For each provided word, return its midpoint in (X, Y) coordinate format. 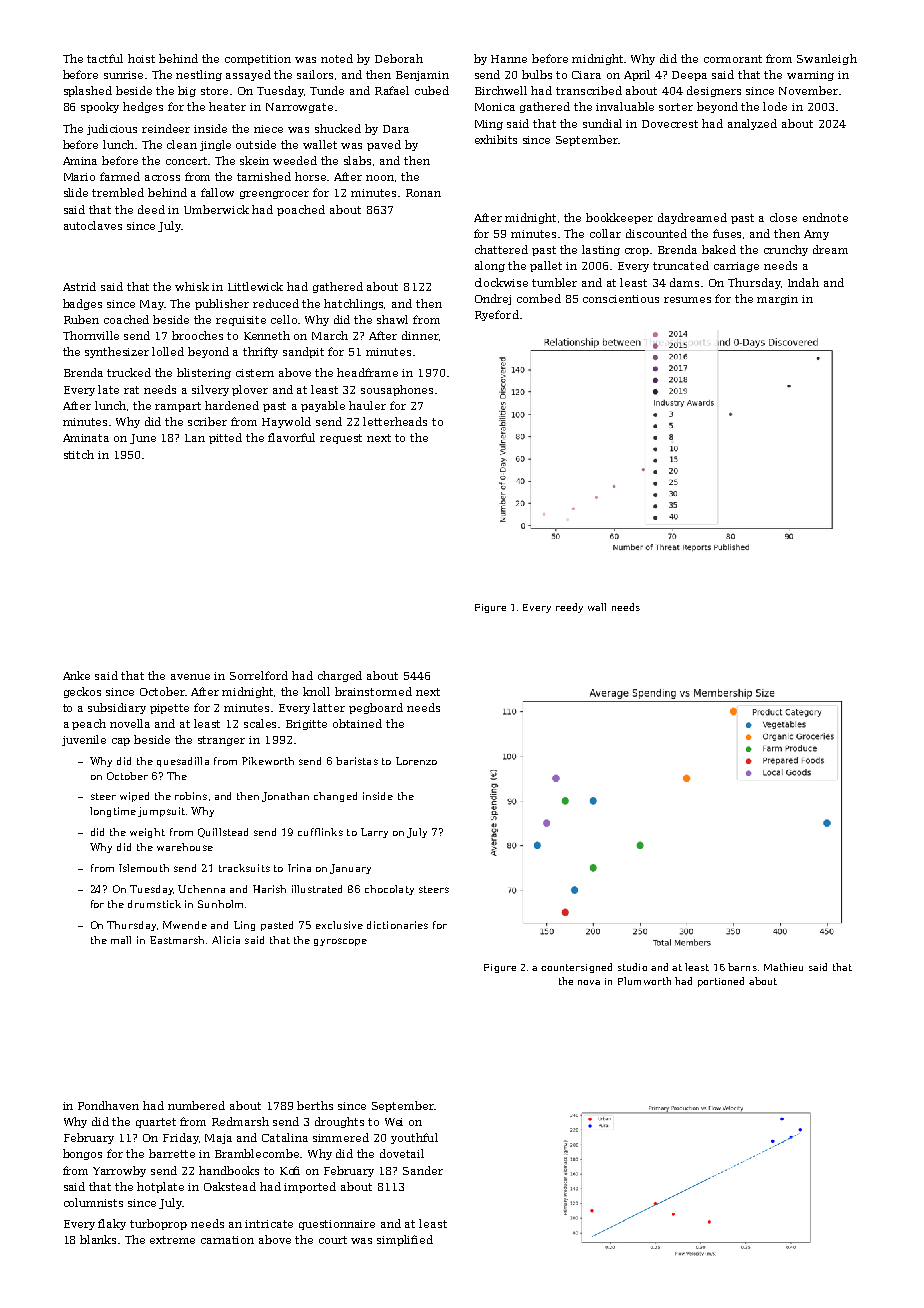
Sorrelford (259, 675)
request (341, 439)
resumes (687, 300)
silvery (210, 390)
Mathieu (783, 967)
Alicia (226, 940)
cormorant (733, 59)
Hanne (509, 59)
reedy (569, 608)
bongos (82, 1154)
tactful (105, 58)
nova (589, 982)
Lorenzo (416, 761)
